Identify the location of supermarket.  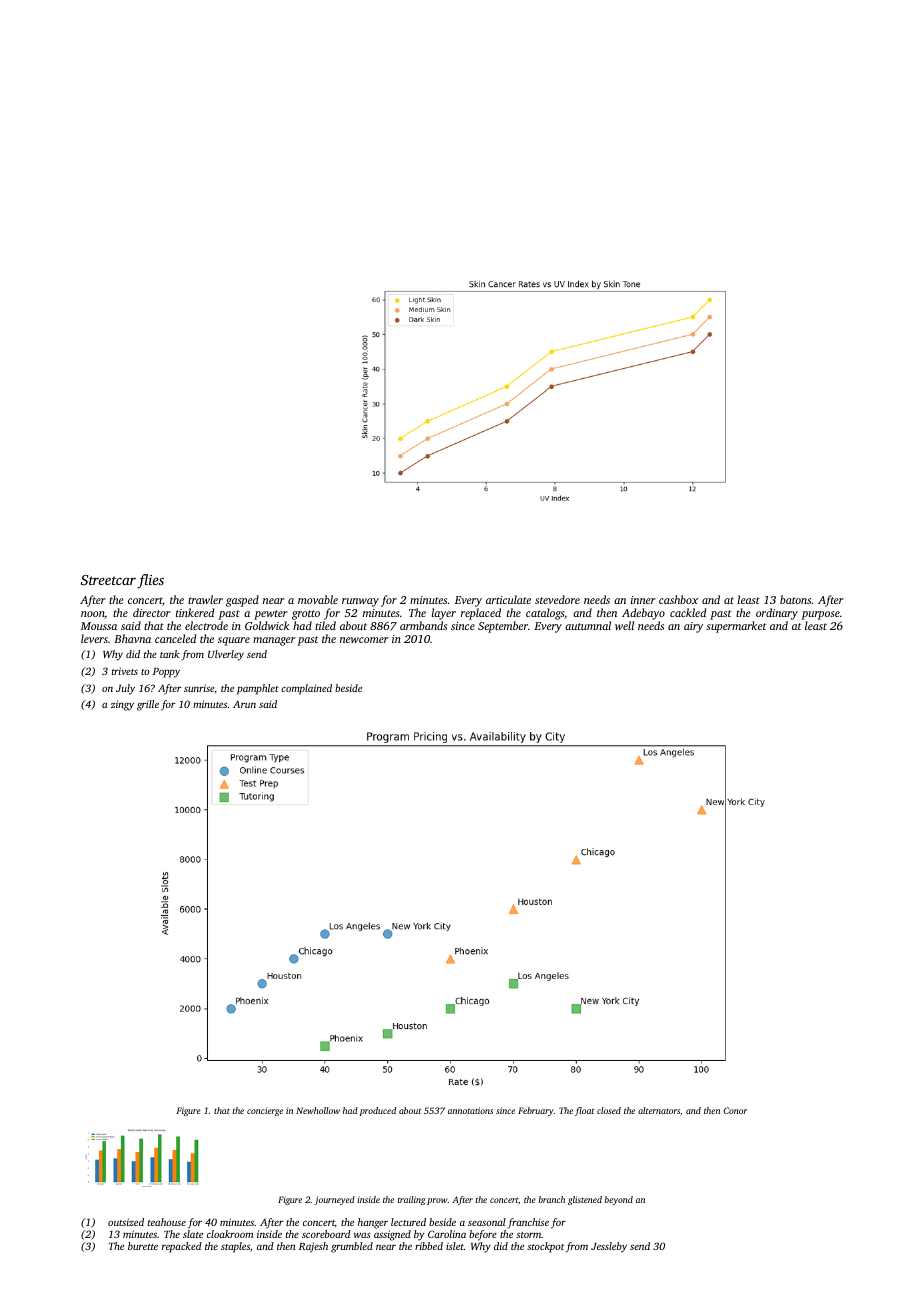
(736, 627).
